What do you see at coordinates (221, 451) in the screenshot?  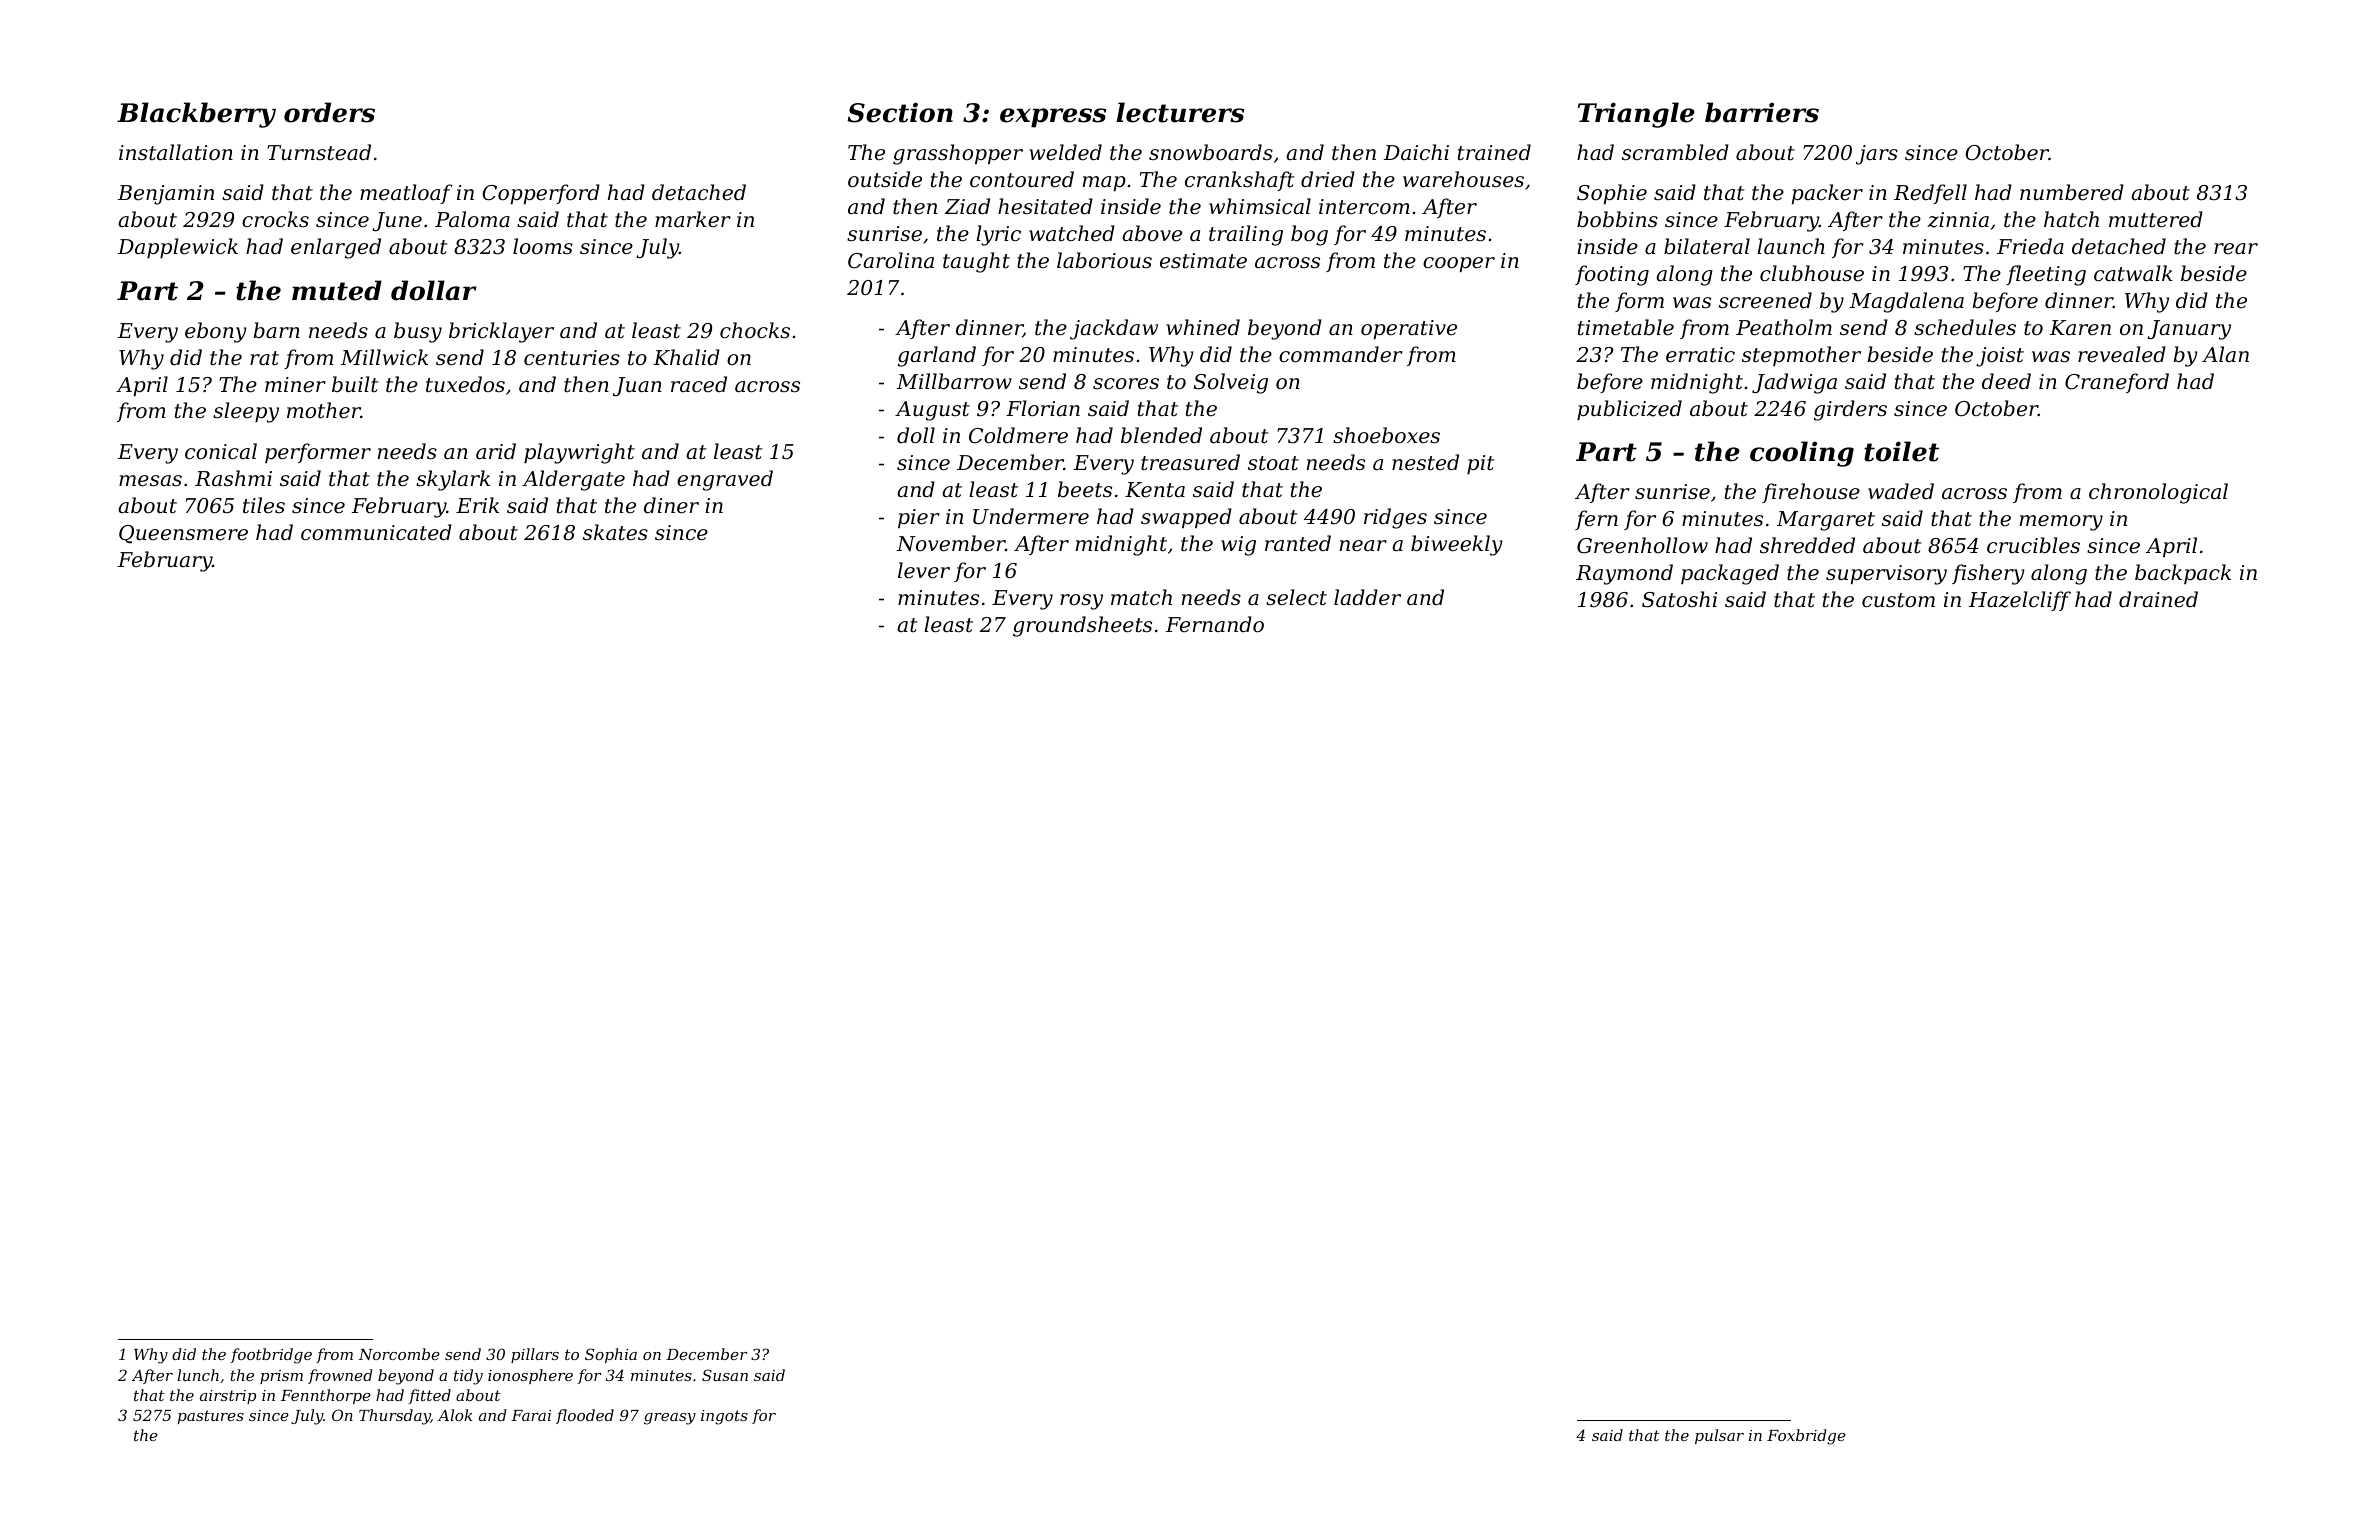 I see `conical` at bounding box center [221, 451].
